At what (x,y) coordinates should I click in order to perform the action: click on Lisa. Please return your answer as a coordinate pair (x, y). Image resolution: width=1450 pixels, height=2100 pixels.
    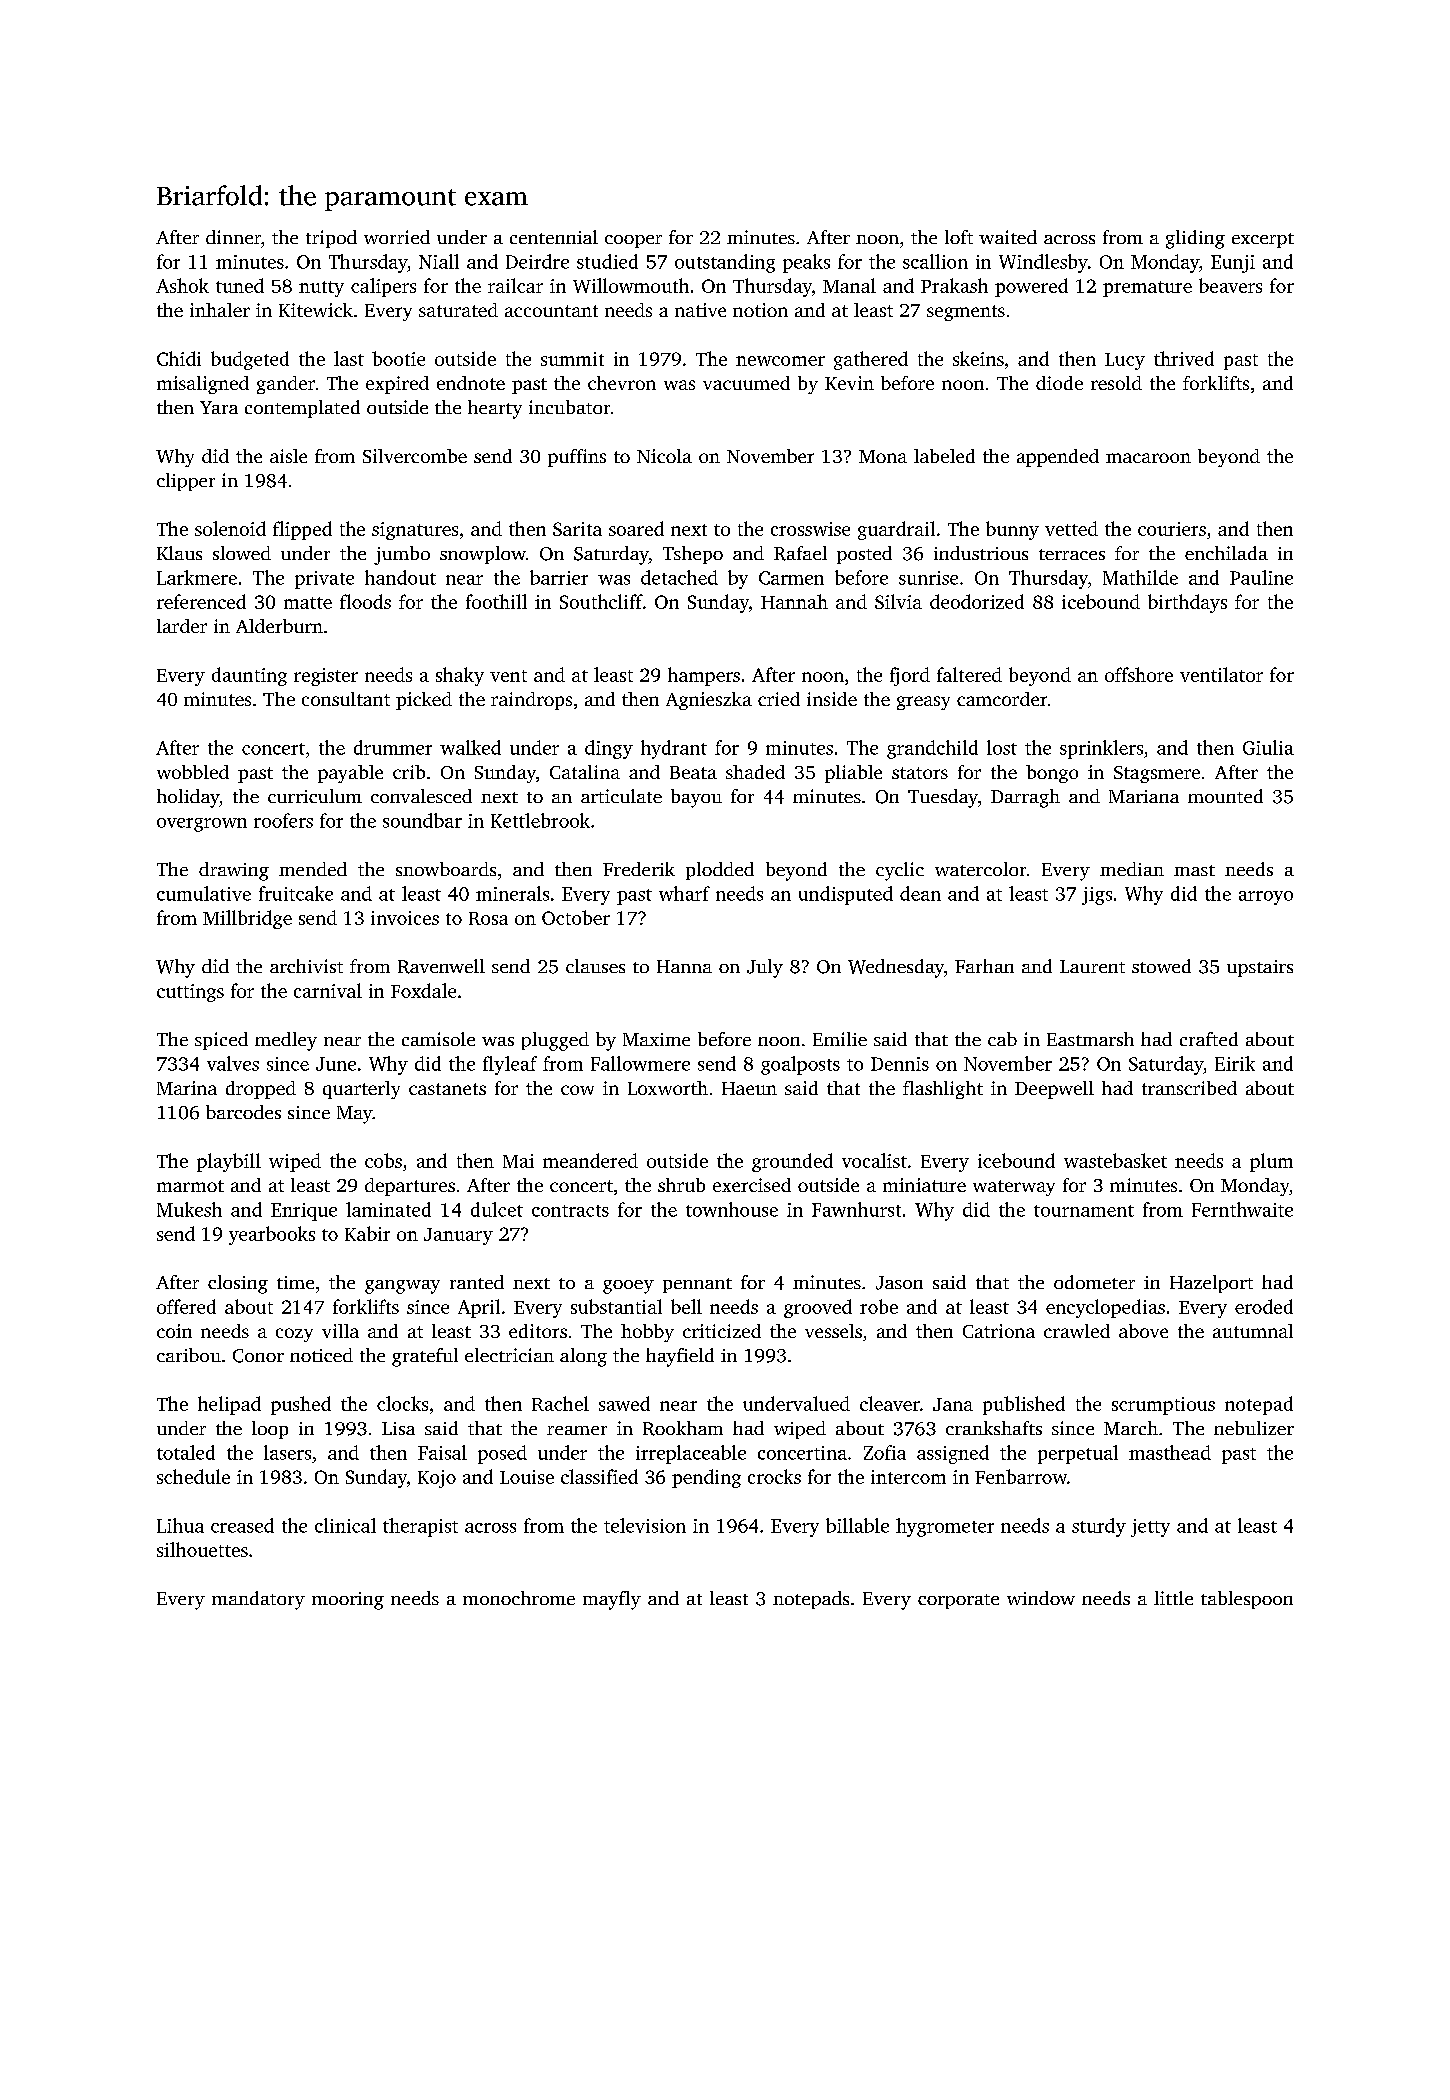
    Looking at the image, I should click on (398, 1428).
